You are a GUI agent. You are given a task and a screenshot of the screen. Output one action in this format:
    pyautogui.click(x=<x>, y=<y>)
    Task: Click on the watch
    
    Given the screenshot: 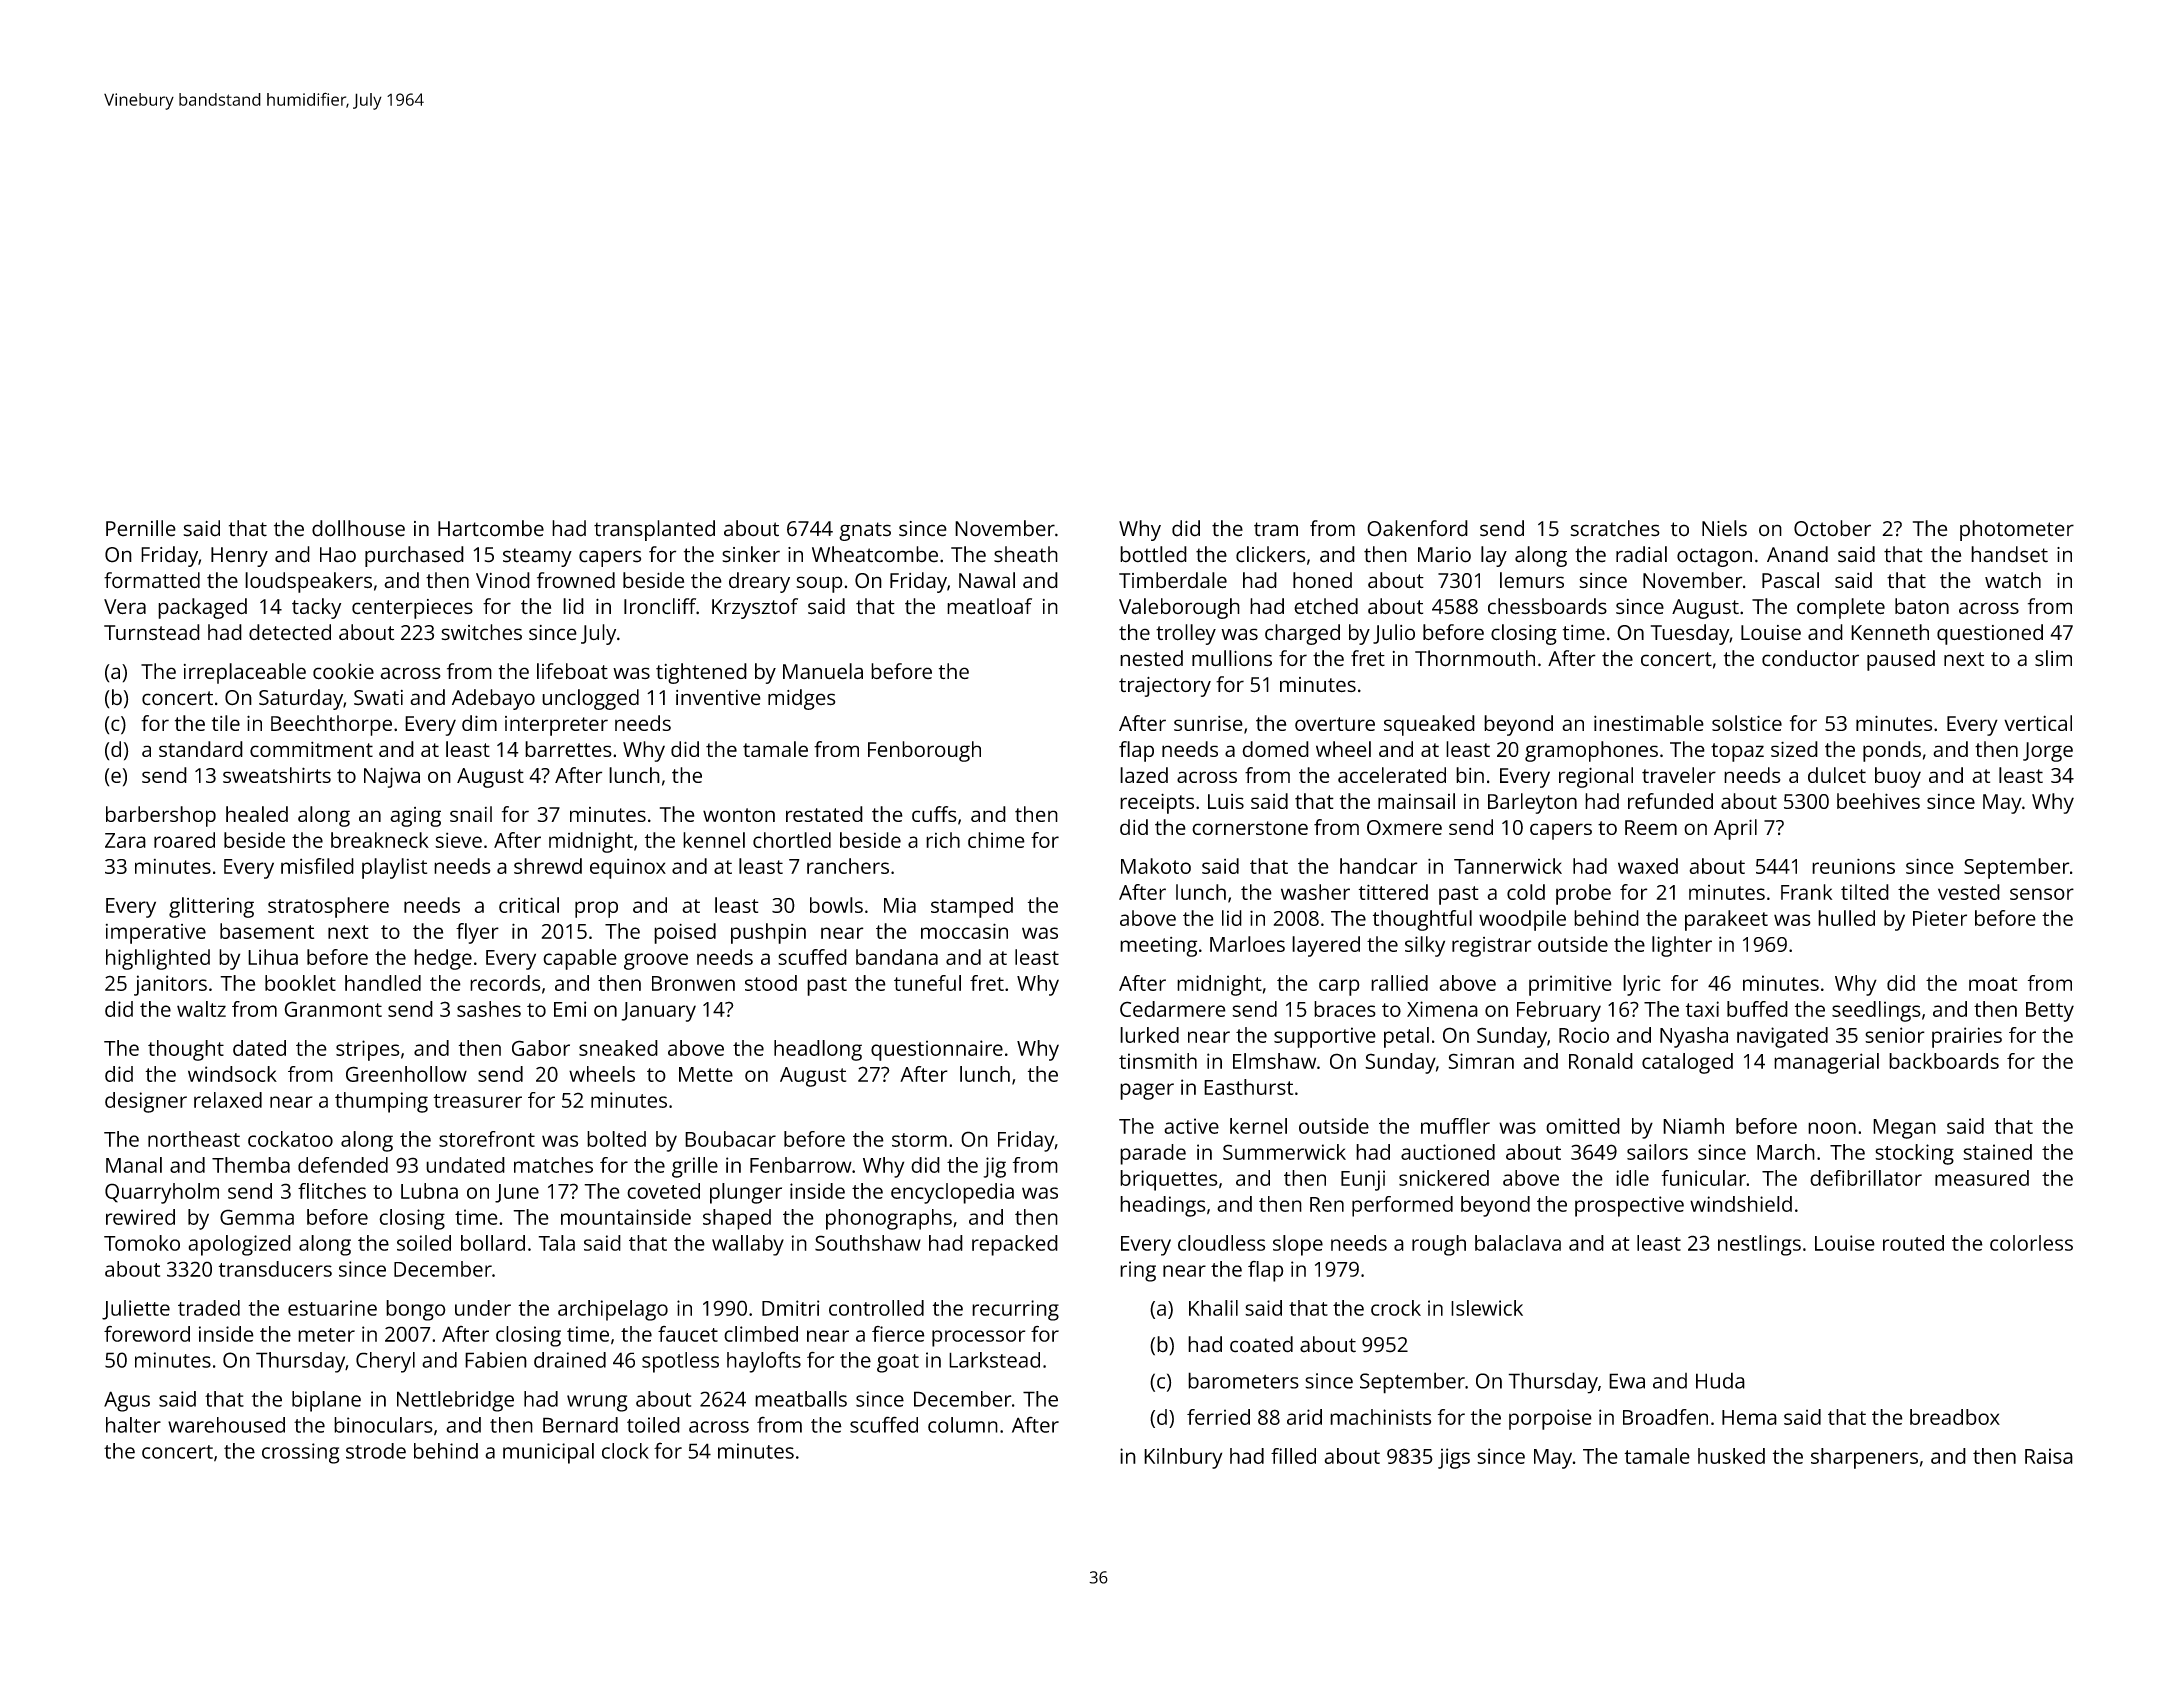 What is the action you would take?
    pyautogui.click(x=2013, y=580)
